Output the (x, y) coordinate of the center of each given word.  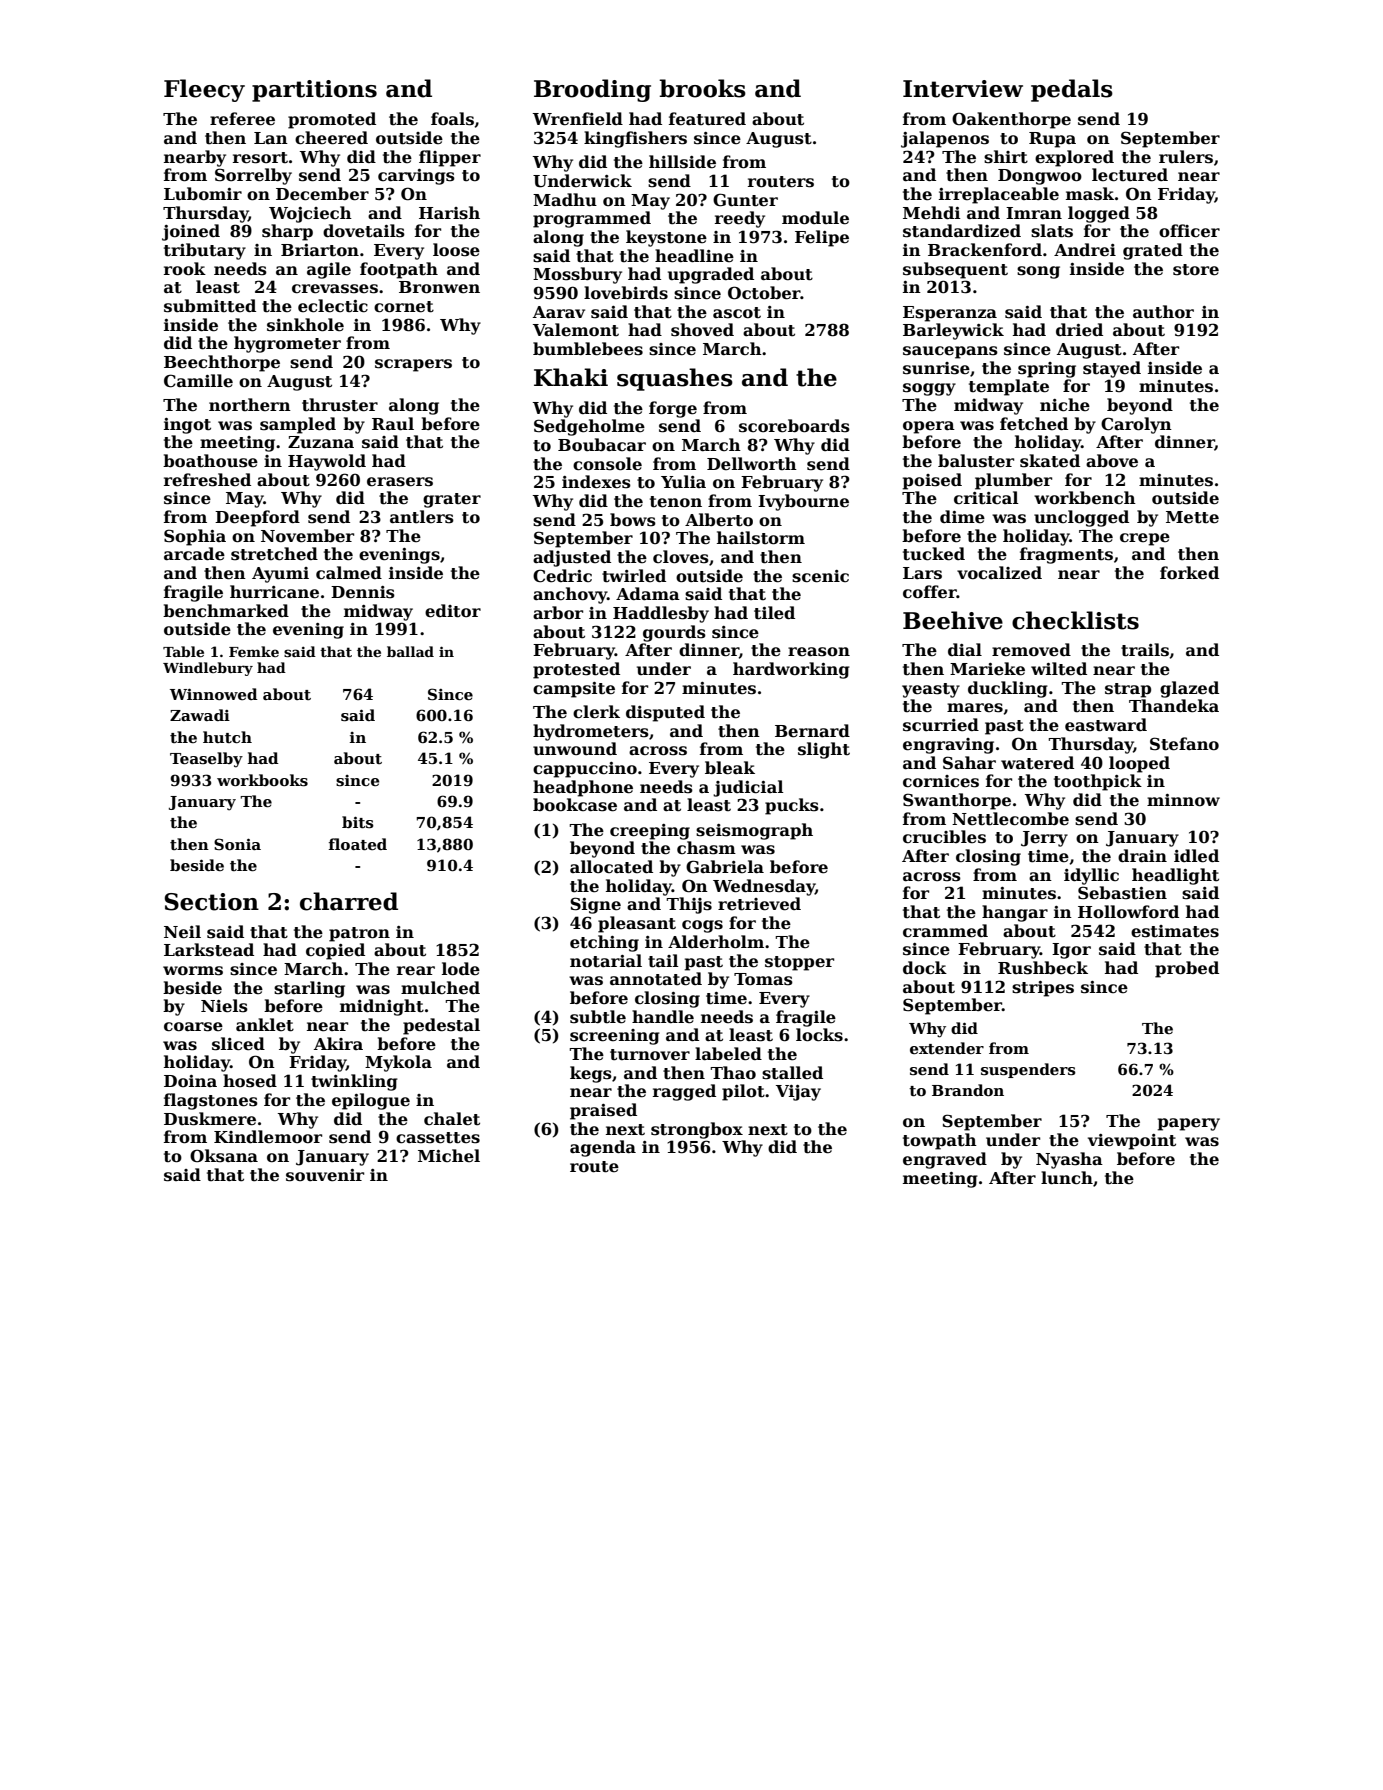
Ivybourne (803, 502)
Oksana (224, 1156)
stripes (1043, 989)
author (1163, 312)
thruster (340, 405)
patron (359, 934)
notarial (606, 960)
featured (707, 119)
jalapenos (945, 139)
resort (260, 158)
